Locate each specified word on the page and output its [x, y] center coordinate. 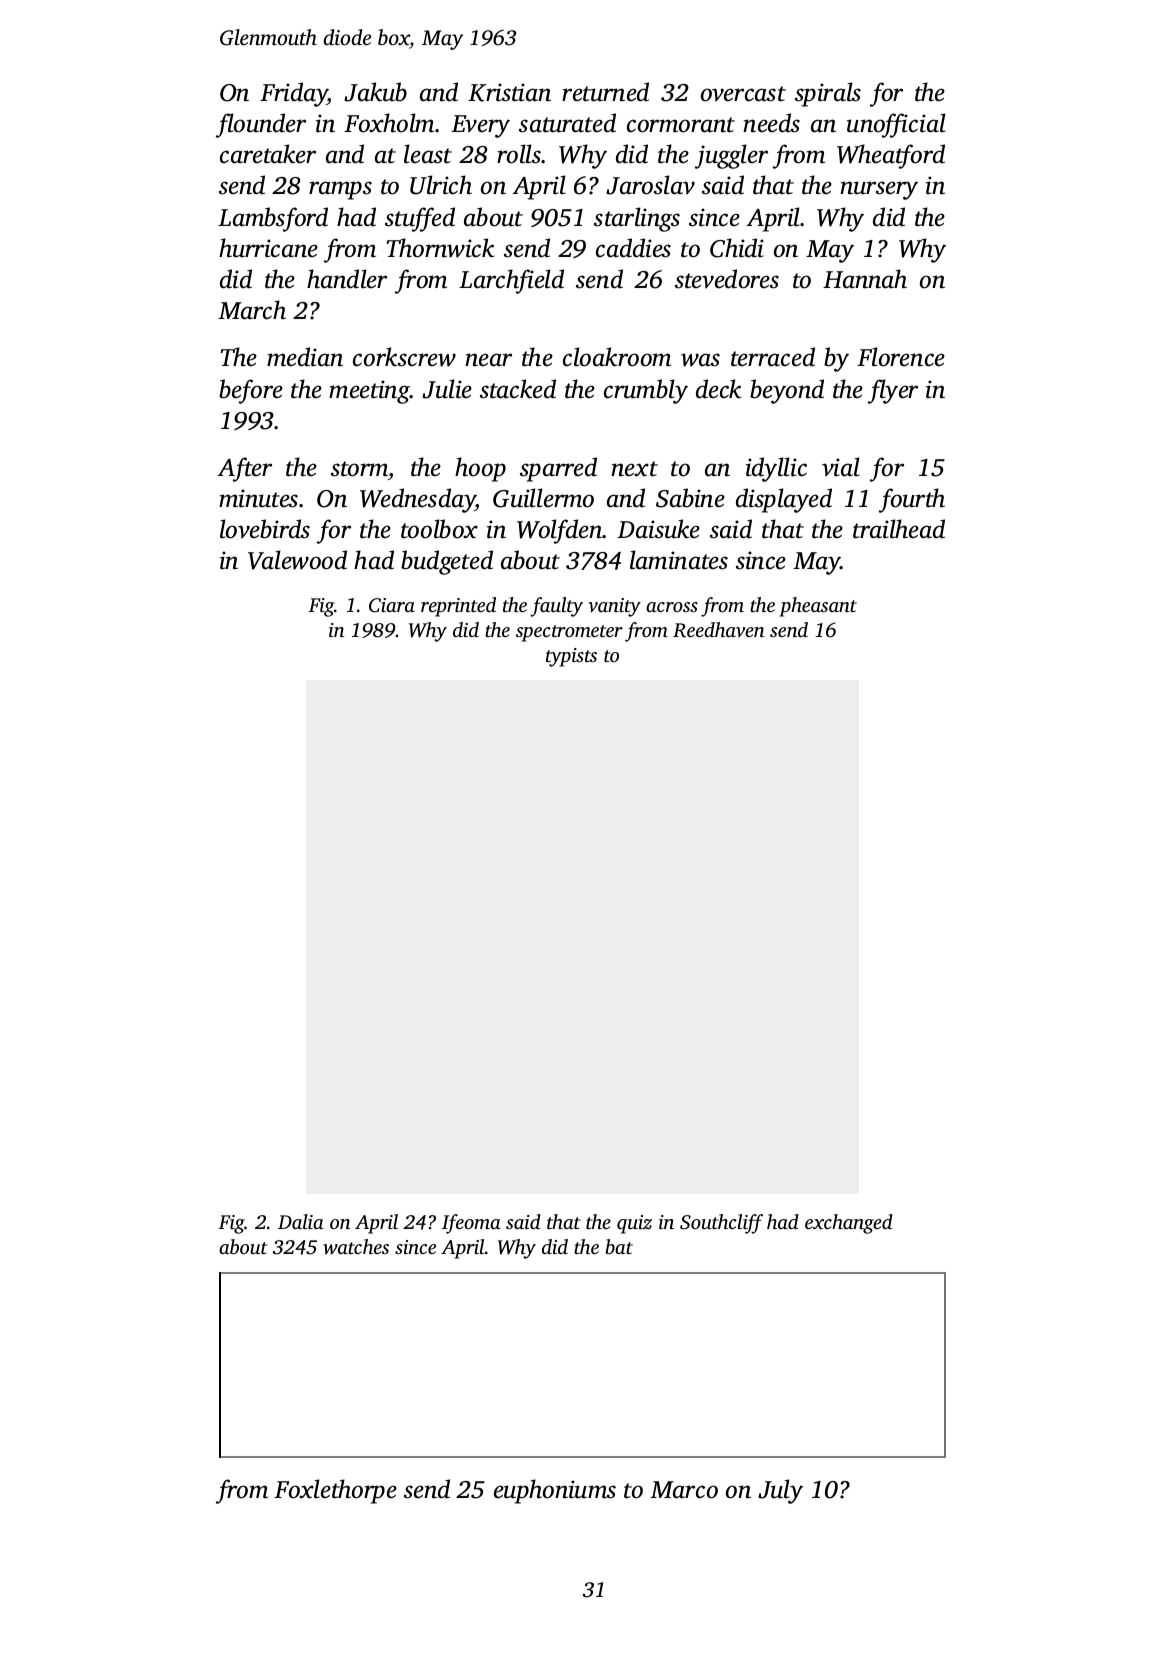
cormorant [681, 125]
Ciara [392, 605]
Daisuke [658, 529]
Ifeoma [471, 1224]
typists [571, 657]
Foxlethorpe [335, 1491]
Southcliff [721, 1224]
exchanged [849, 1224]
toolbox [439, 529]
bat [619, 1246]
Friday [294, 94]
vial [841, 467]
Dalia [301, 1221]
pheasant [818, 607]
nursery [879, 190]
